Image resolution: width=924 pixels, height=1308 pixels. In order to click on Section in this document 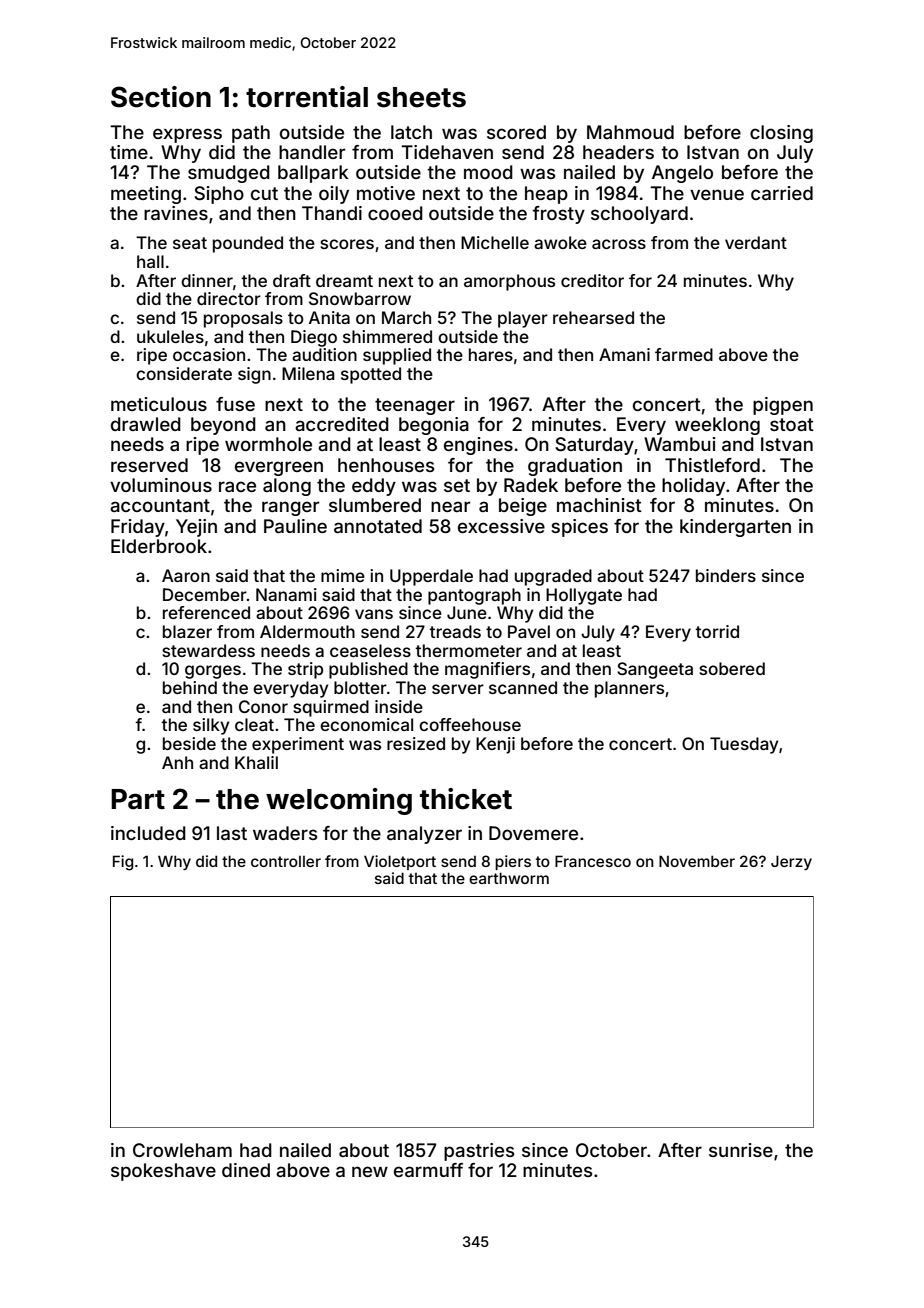, I will do `click(161, 97)`.
